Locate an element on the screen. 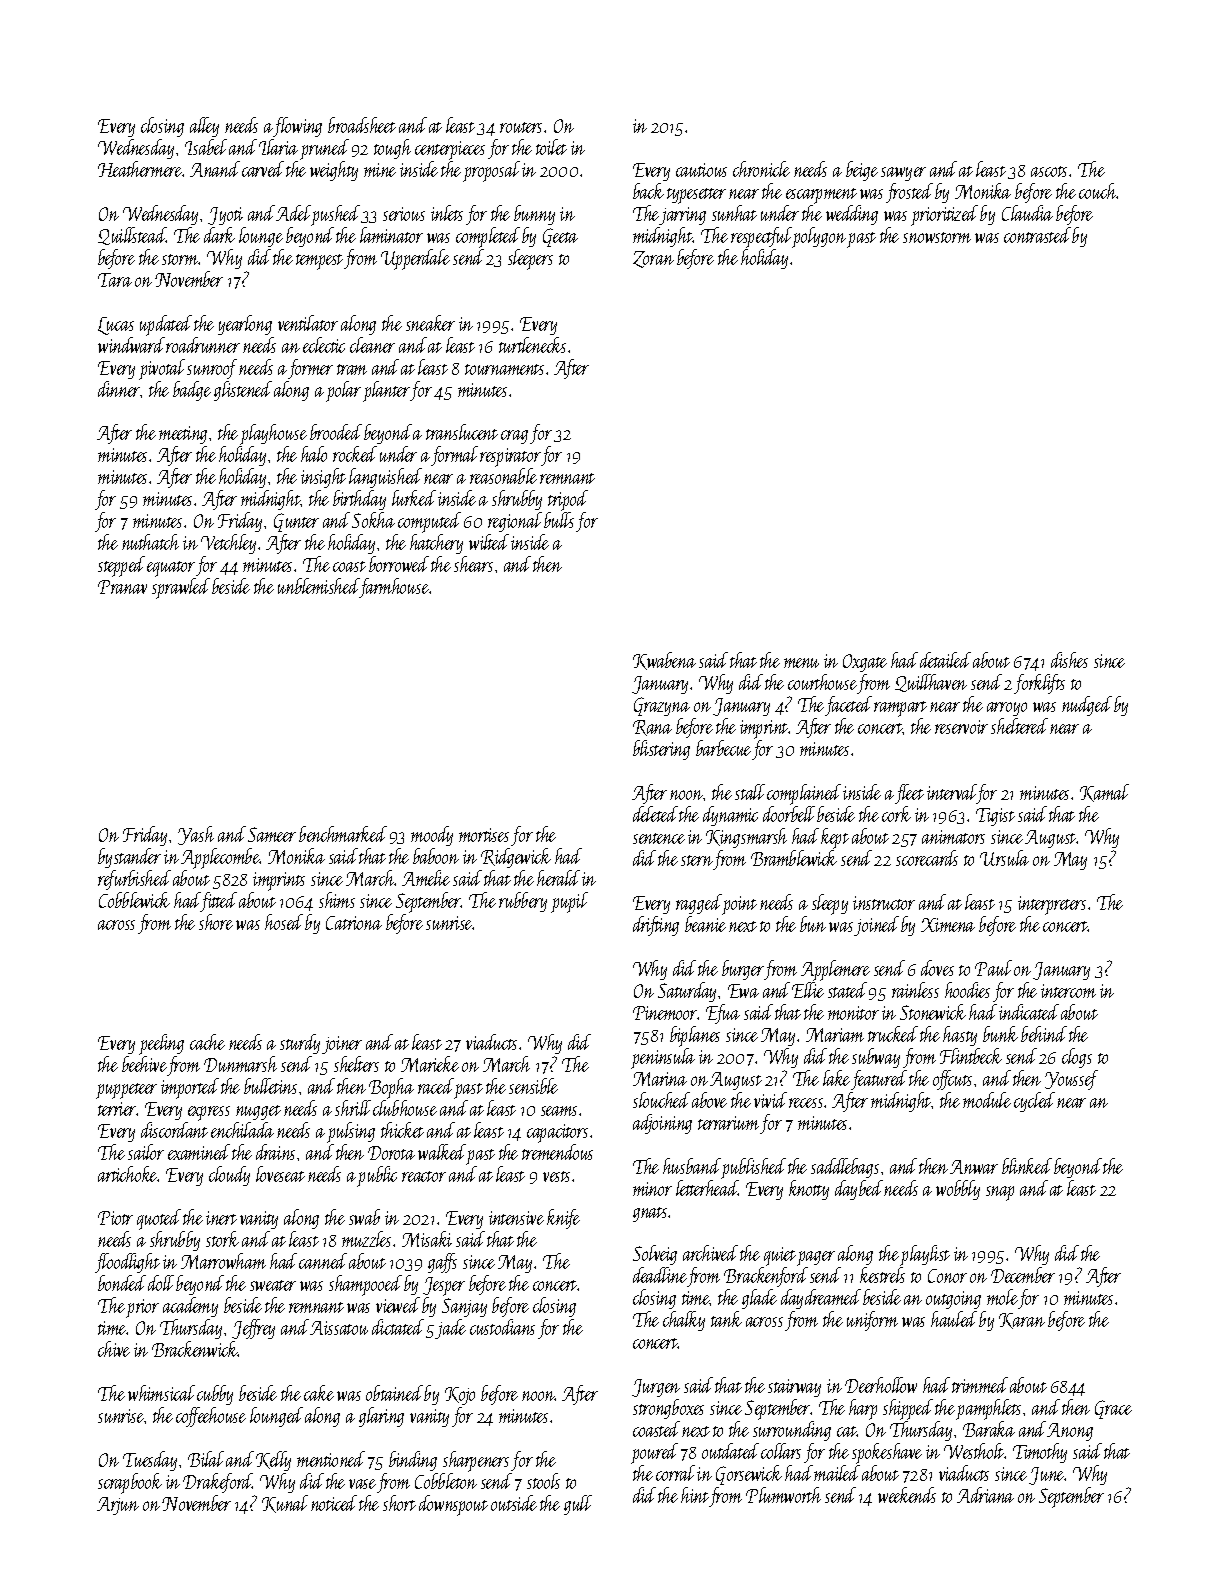 Image resolution: width=1231 pixels, height=1592 pixels. alley is located at coordinates (204, 127).
